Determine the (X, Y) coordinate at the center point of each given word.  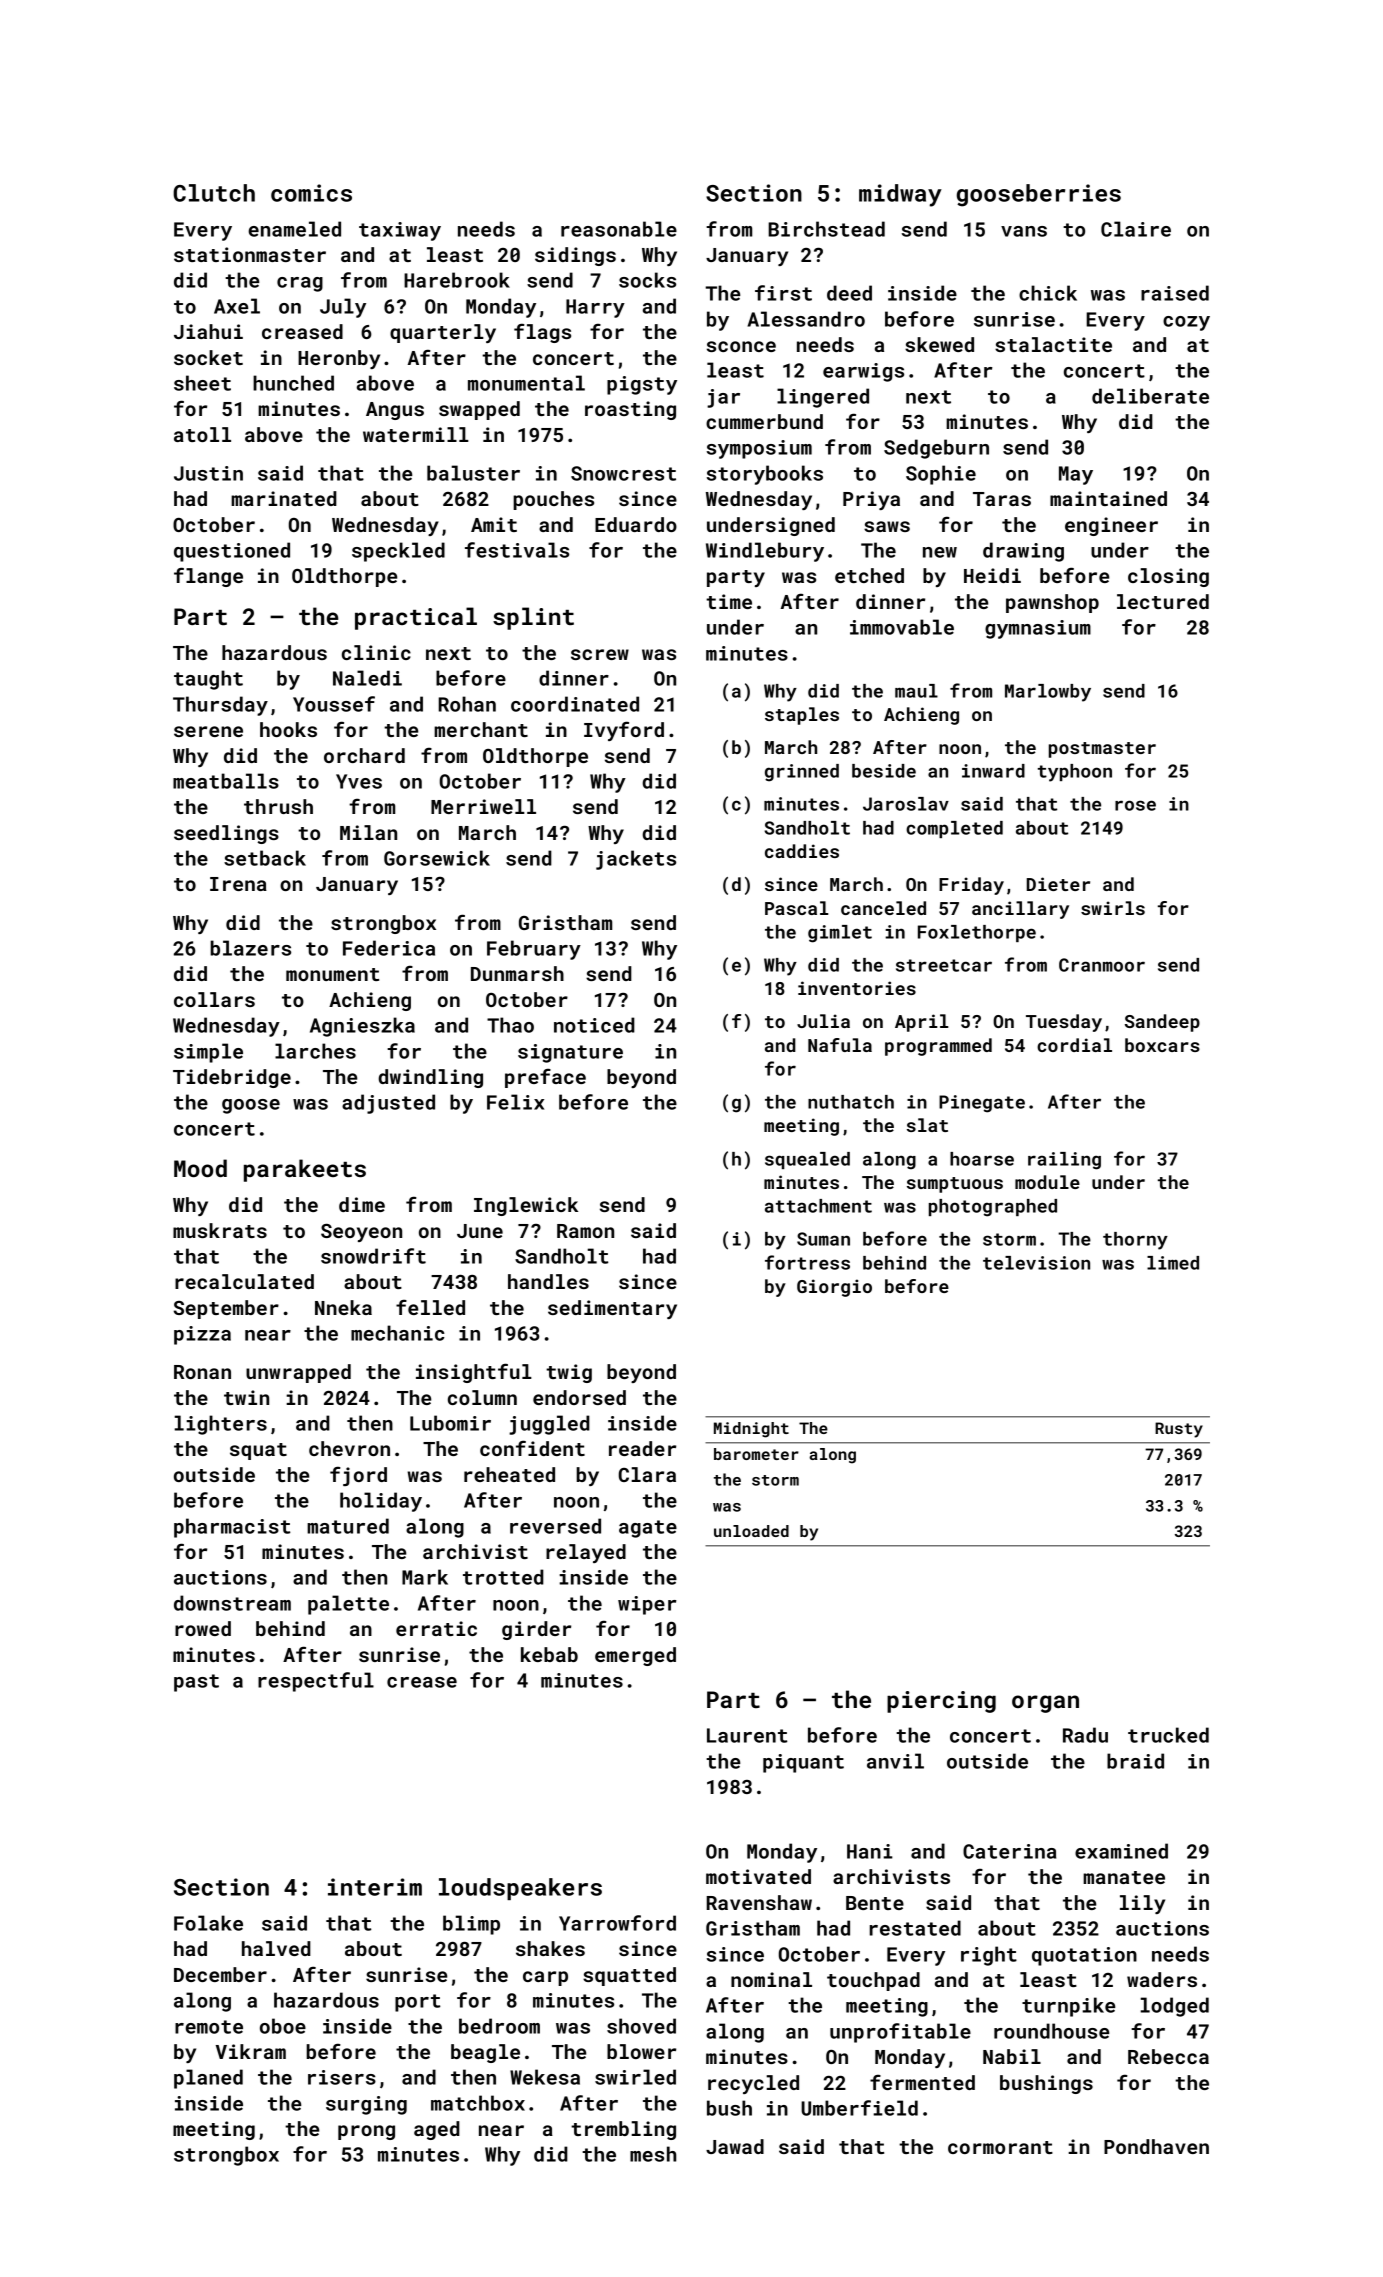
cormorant (1000, 2147)
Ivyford (624, 731)
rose (1135, 805)
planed (208, 2079)
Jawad (735, 2146)
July (343, 308)
